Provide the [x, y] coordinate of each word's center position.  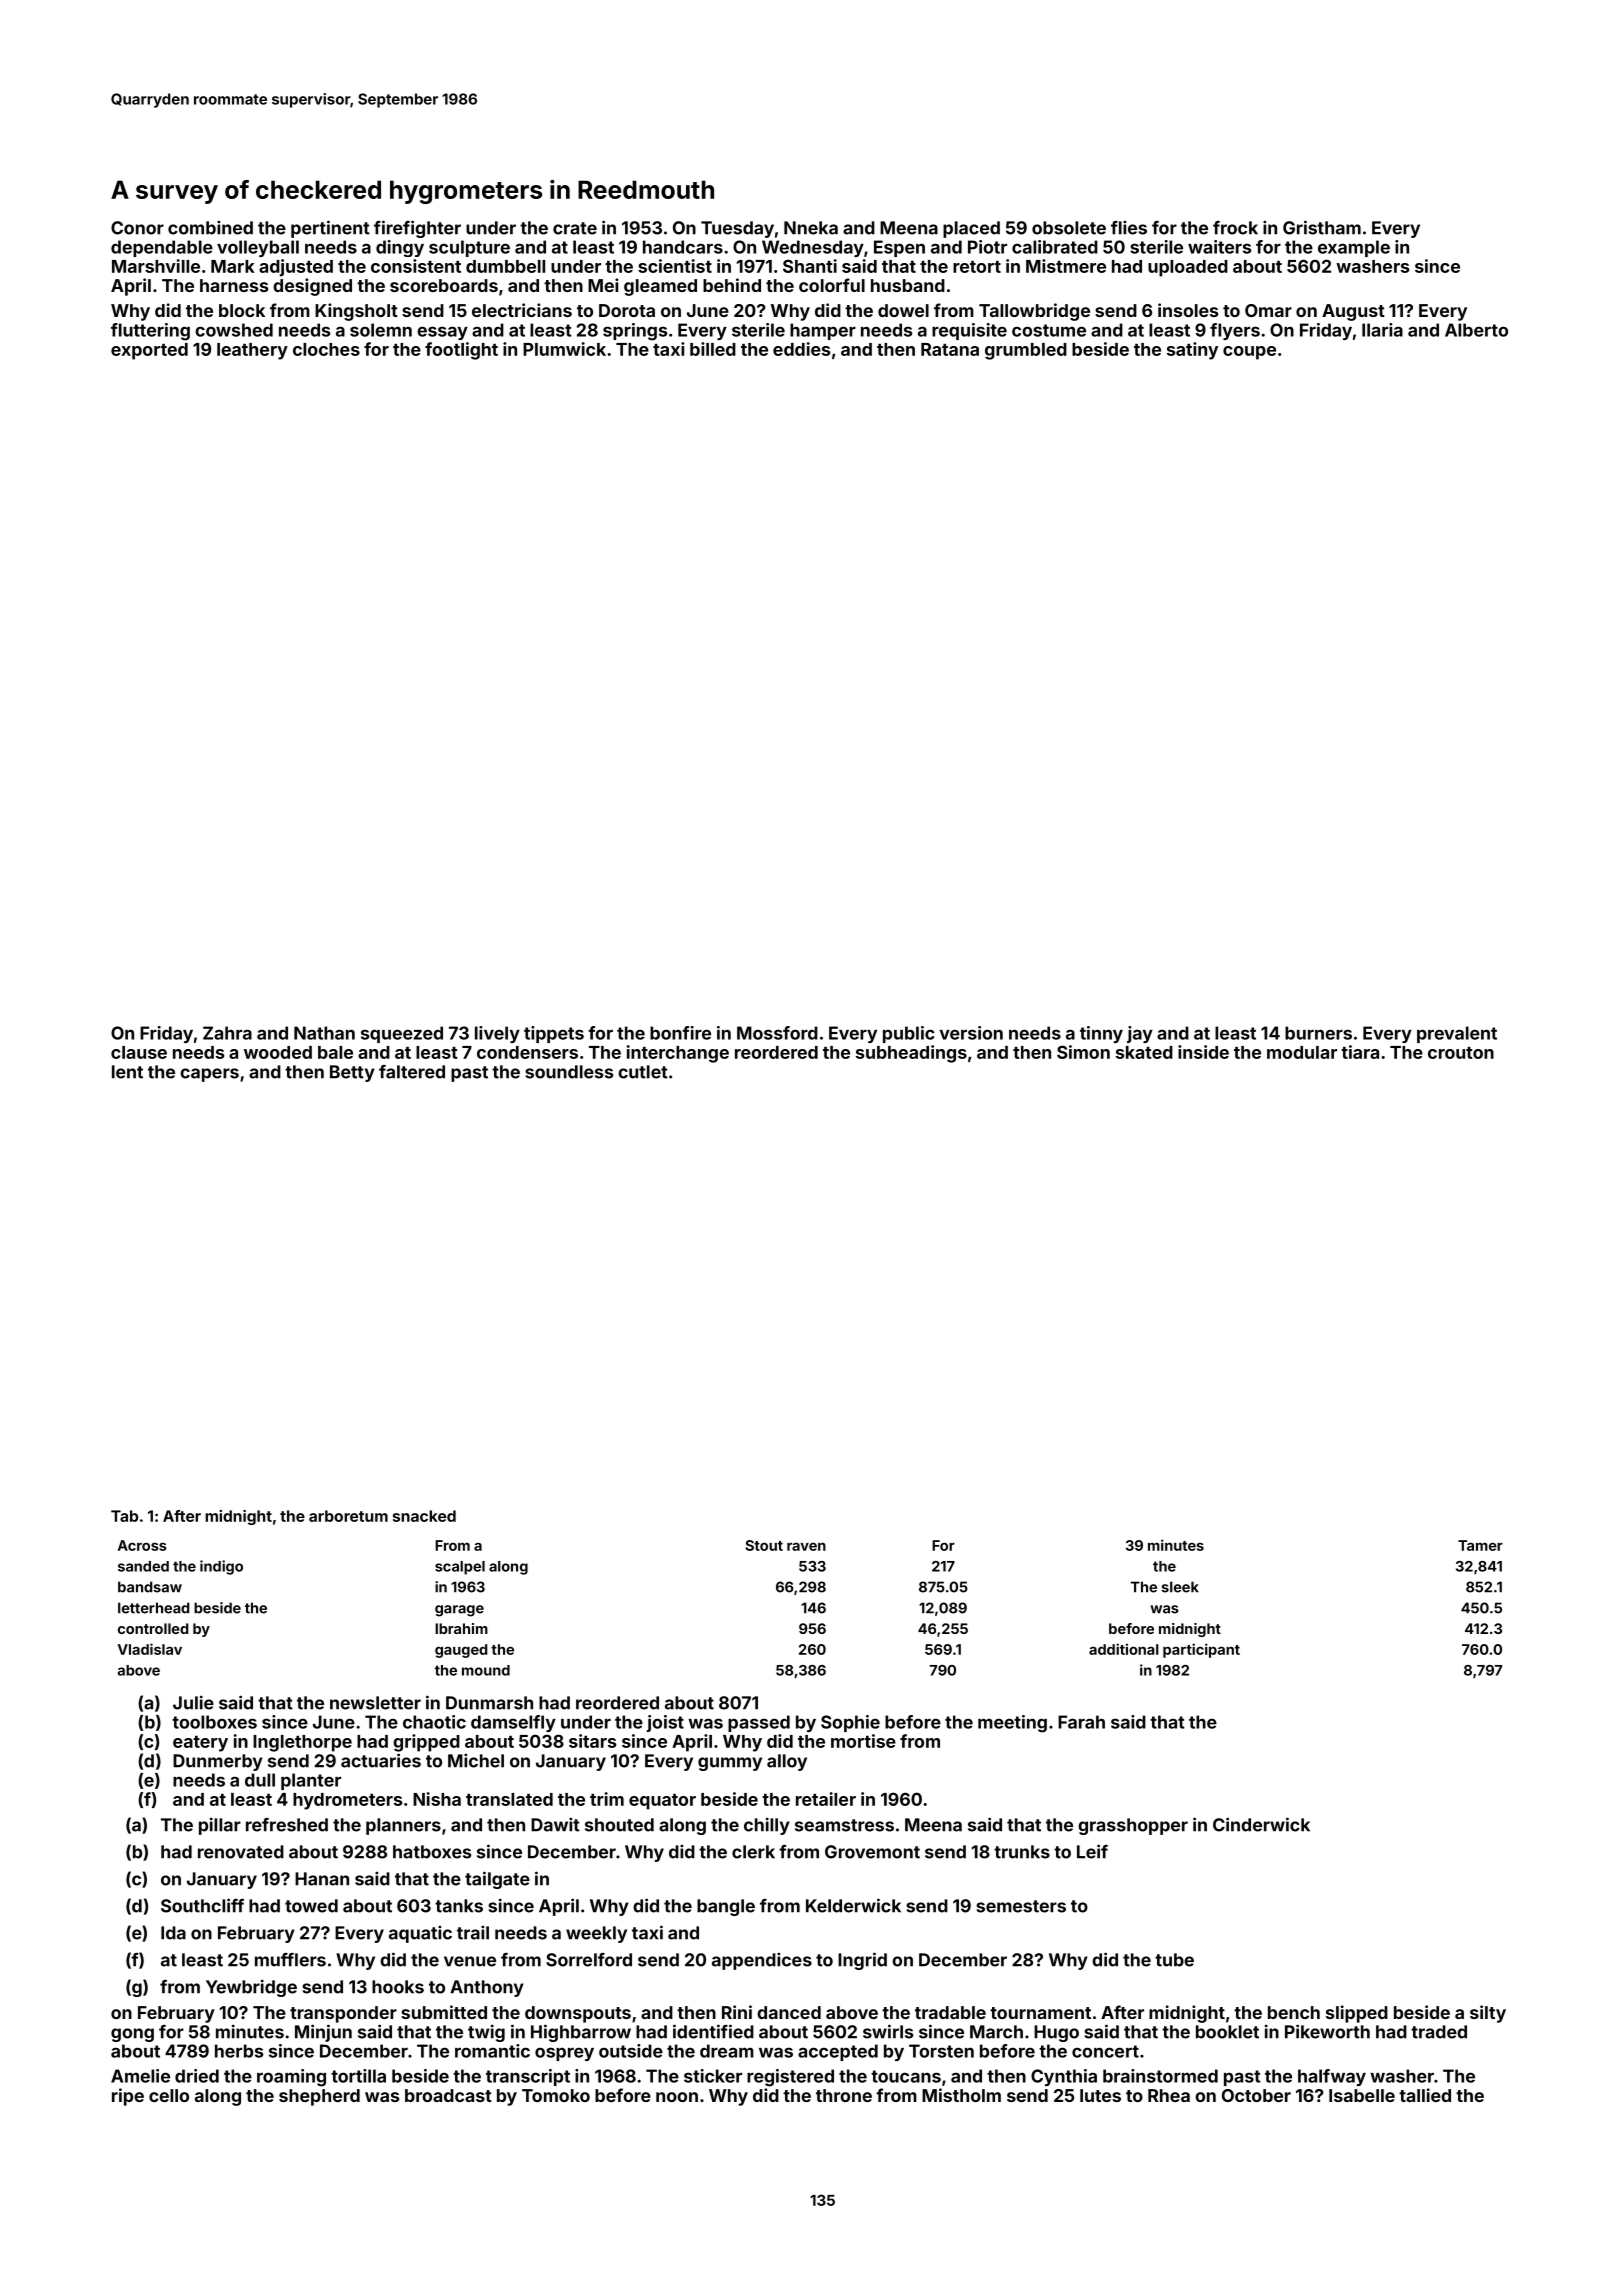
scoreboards [444, 285]
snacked [424, 1516]
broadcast [448, 2095]
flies [1129, 227]
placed [971, 229]
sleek [1180, 1587]
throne [844, 2095]
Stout [764, 1545]
